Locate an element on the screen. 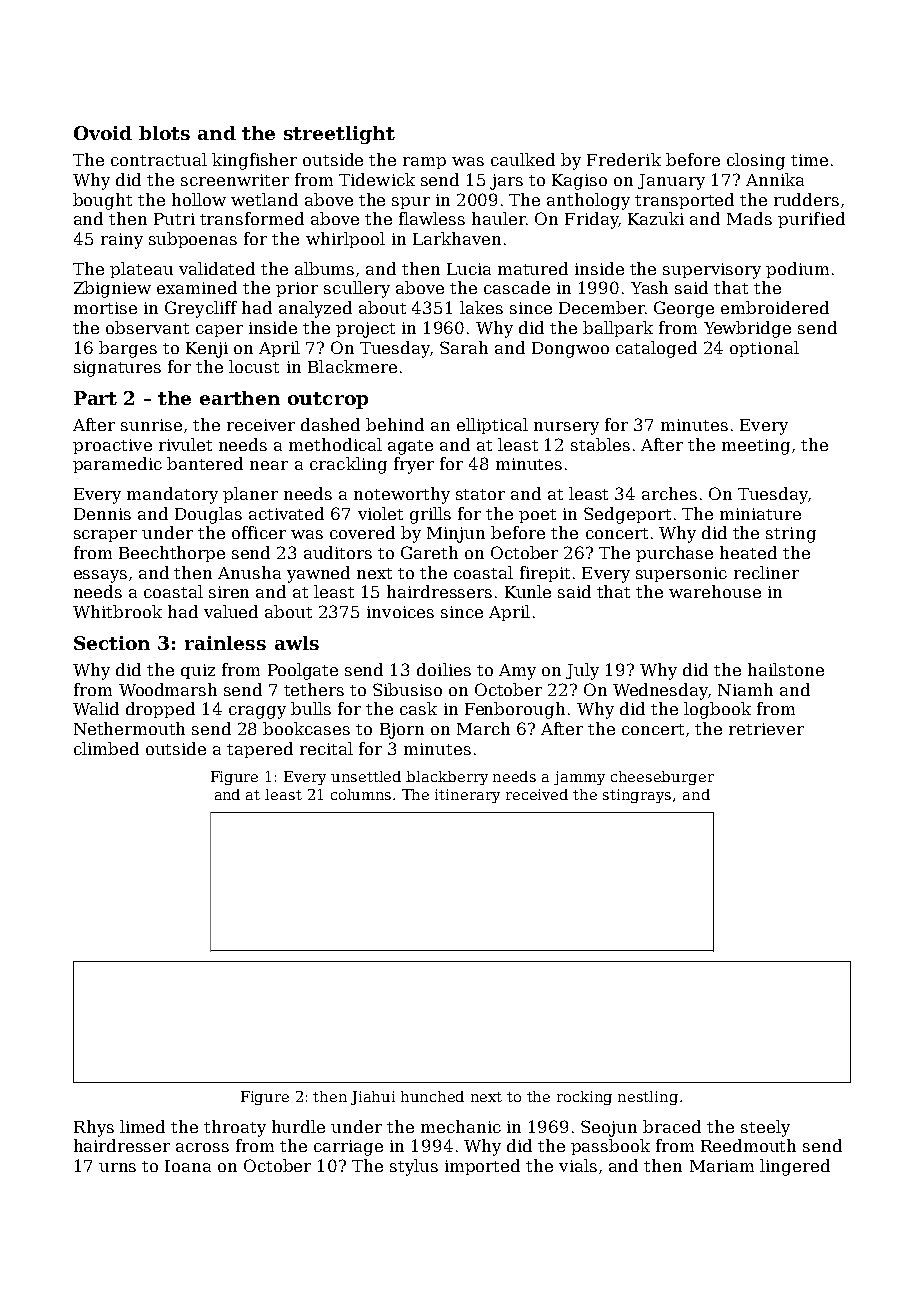  Mads is located at coordinates (749, 218).
